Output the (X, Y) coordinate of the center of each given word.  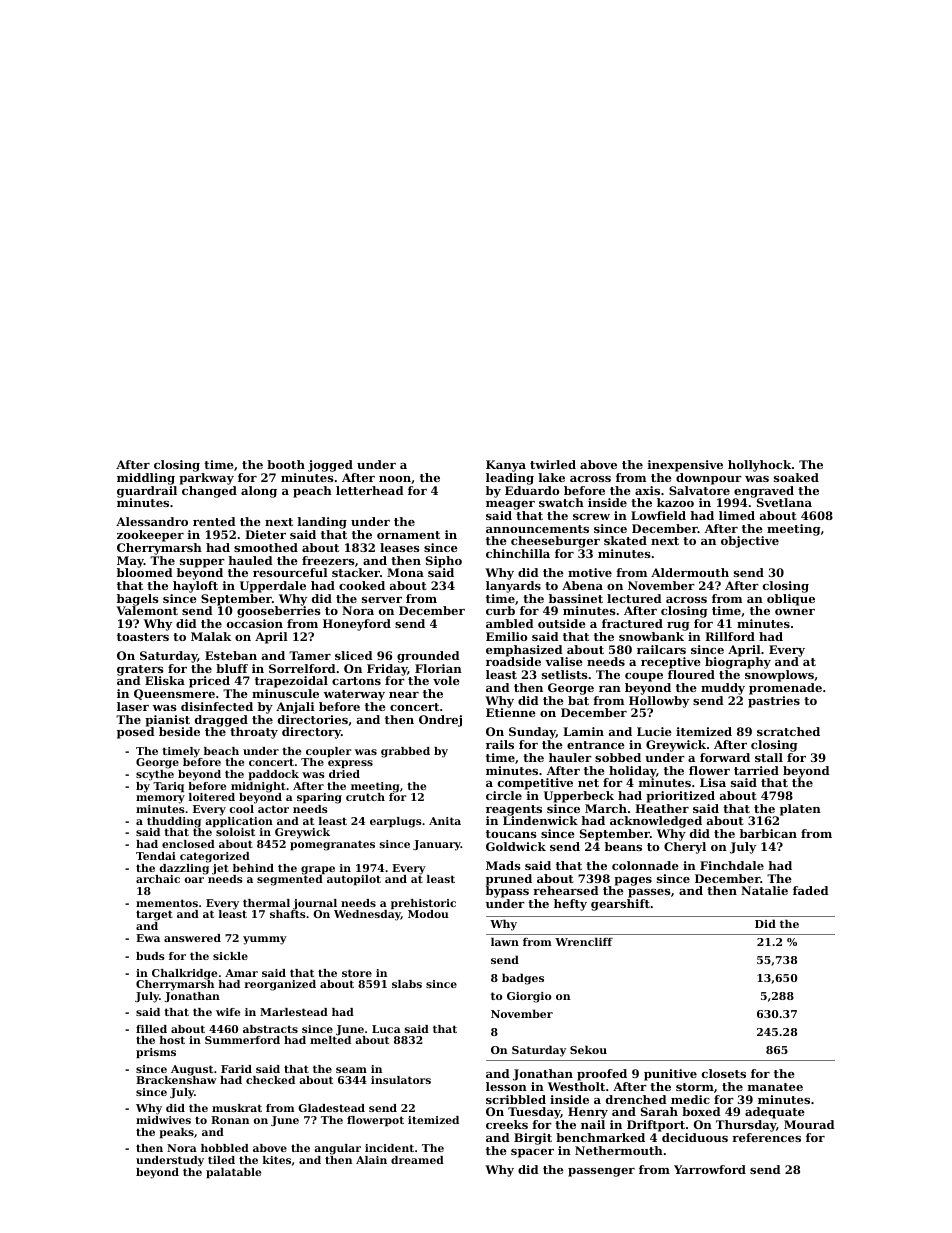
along (259, 492)
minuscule (285, 693)
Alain (371, 1160)
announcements (537, 529)
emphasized (524, 651)
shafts (288, 914)
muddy (723, 689)
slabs (407, 984)
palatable (233, 1173)
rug (678, 626)
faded (811, 890)
